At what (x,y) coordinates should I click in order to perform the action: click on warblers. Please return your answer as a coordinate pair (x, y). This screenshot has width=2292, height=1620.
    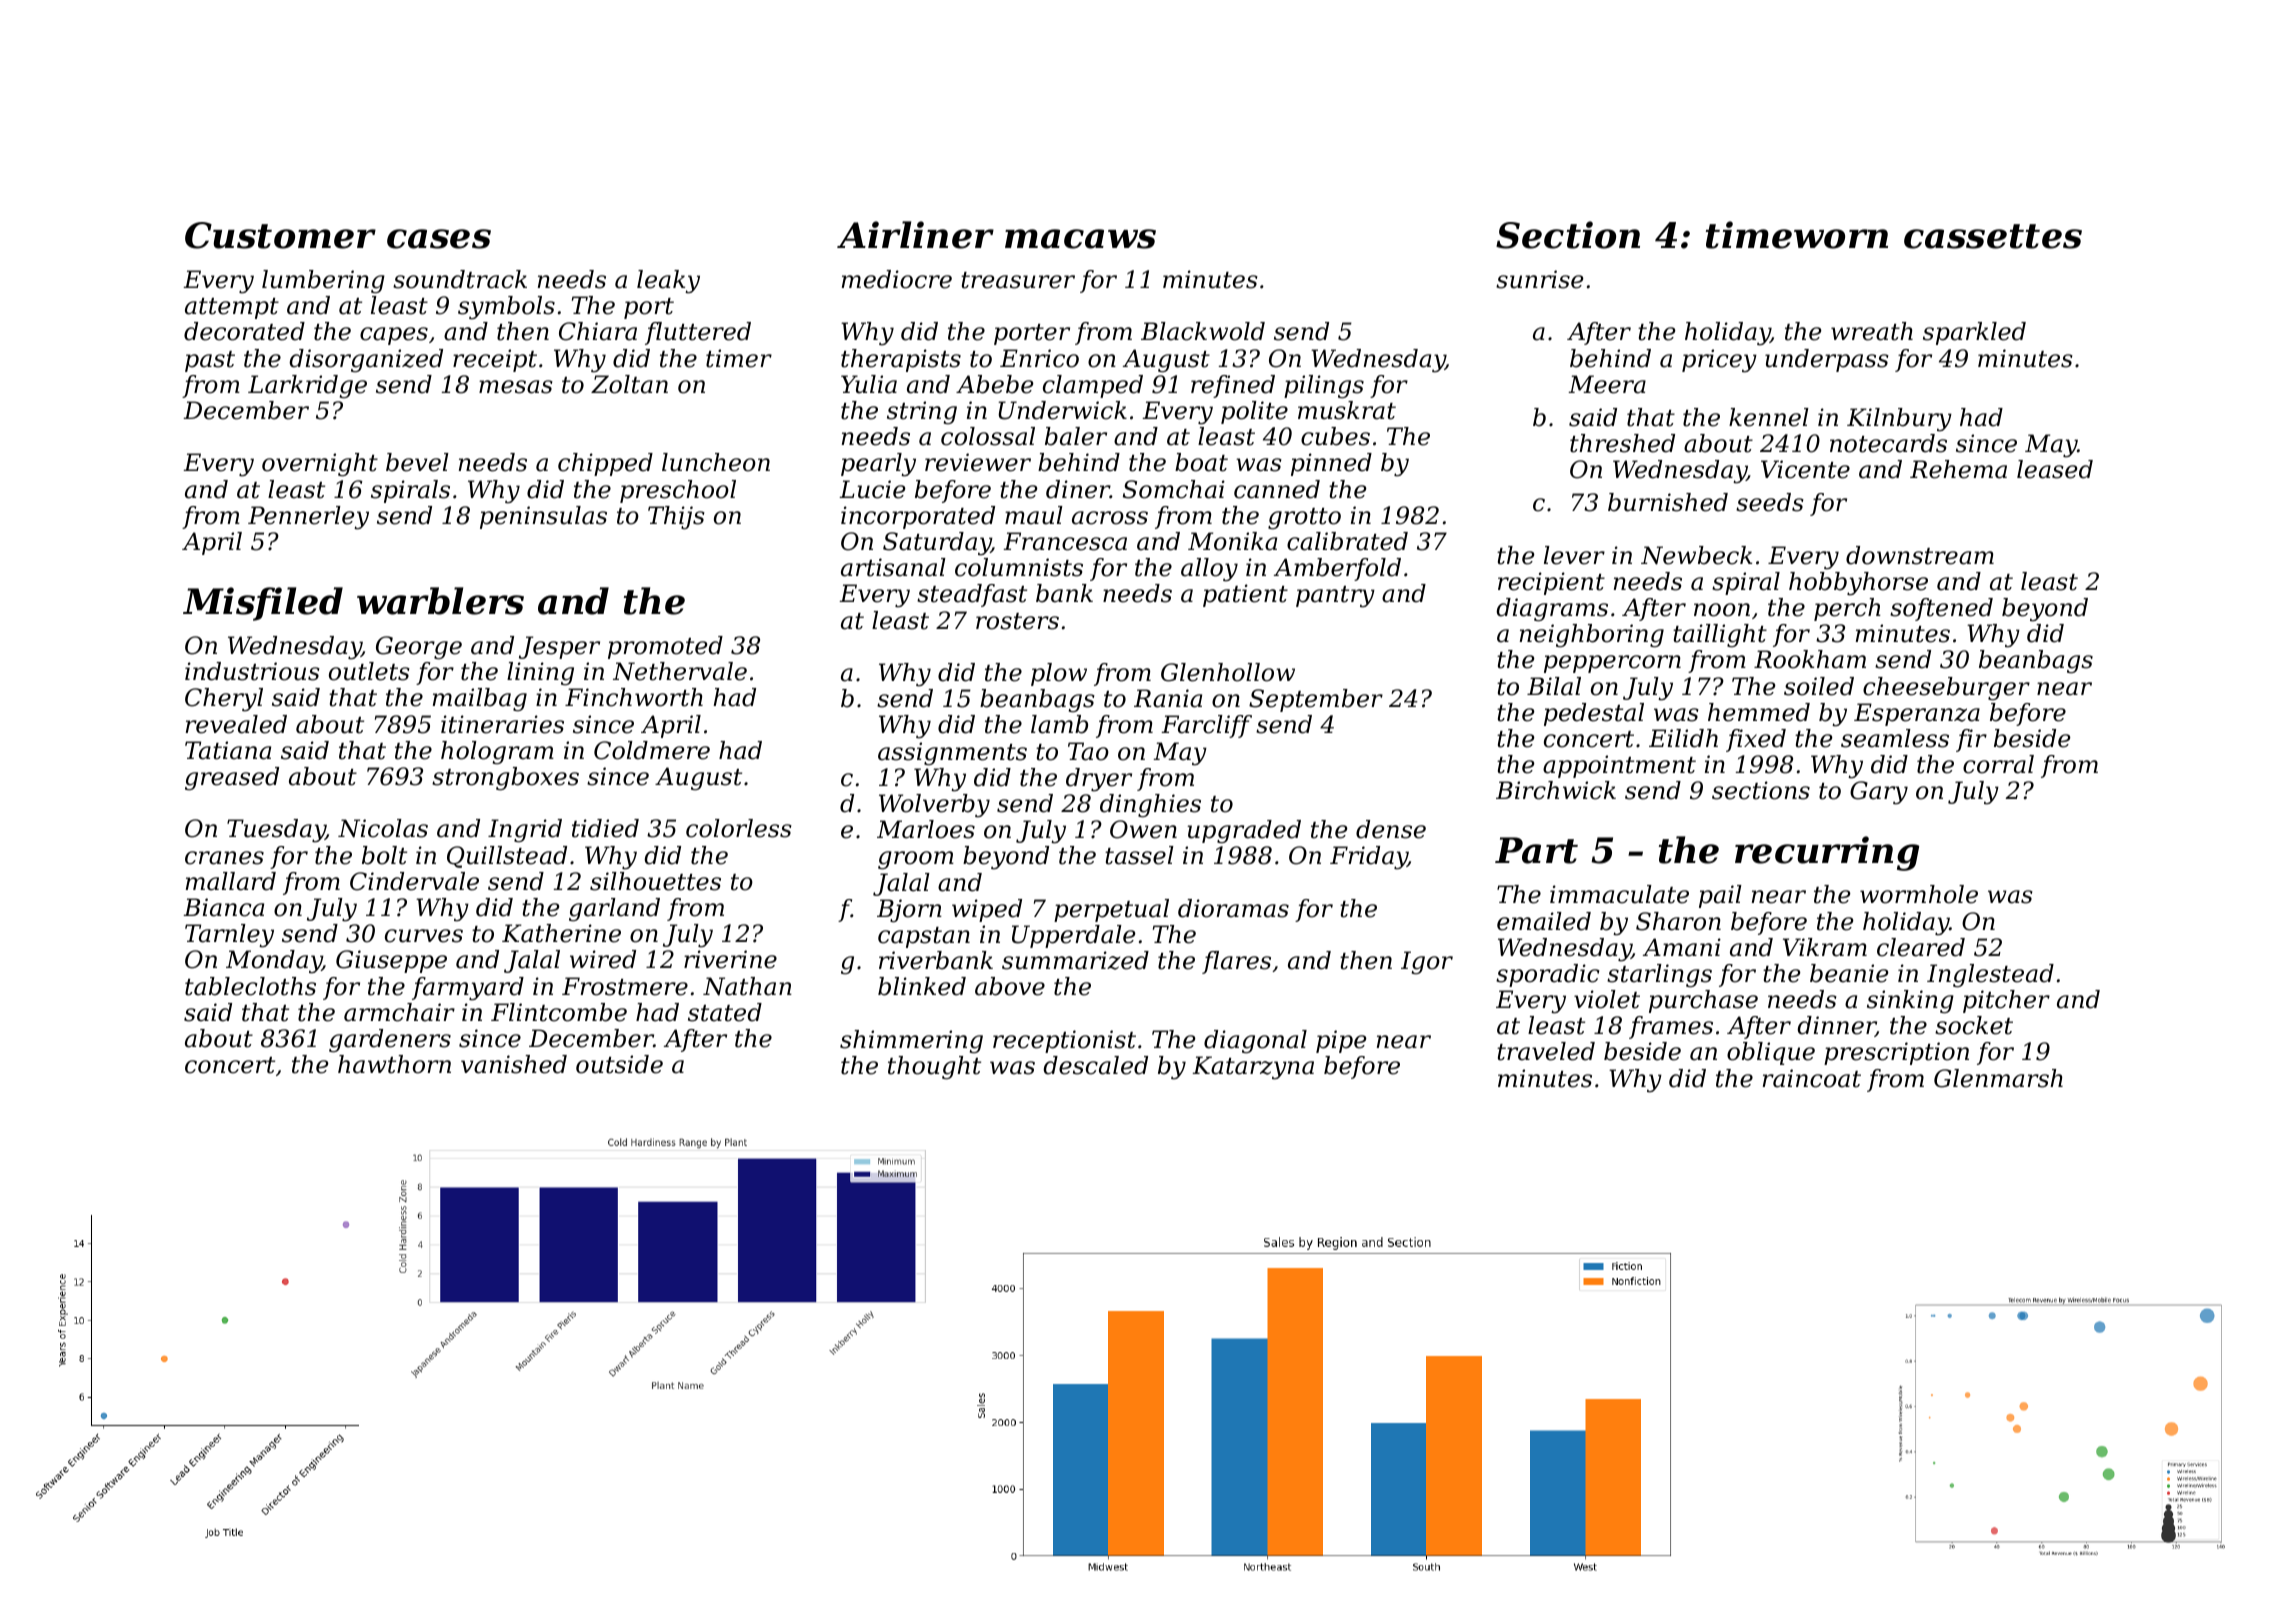
    Looking at the image, I should click on (440, 601).
